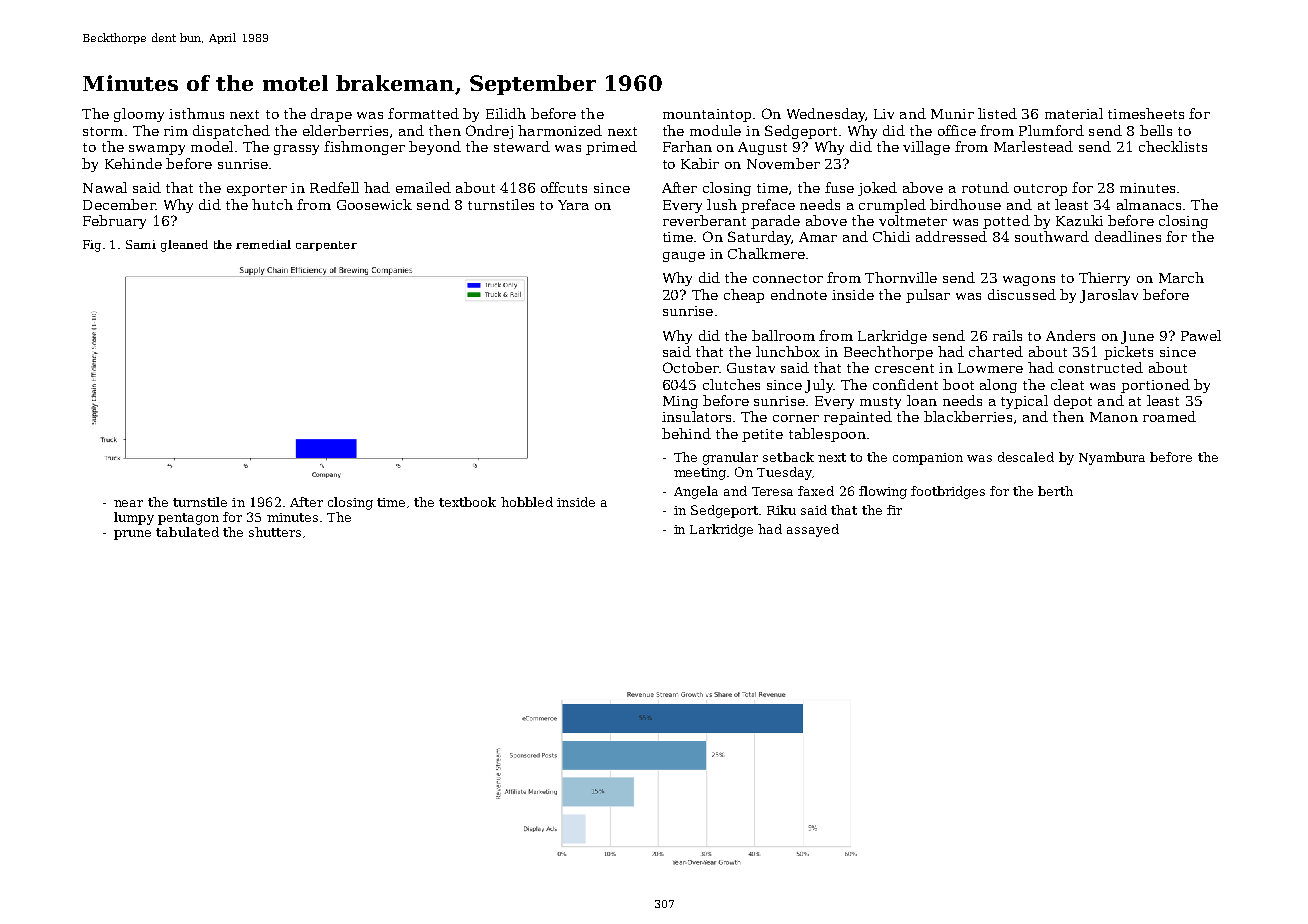  What do you see at coordinates (744, 296) in the image?
I see `cheap` at bounding box center [744, 296].
